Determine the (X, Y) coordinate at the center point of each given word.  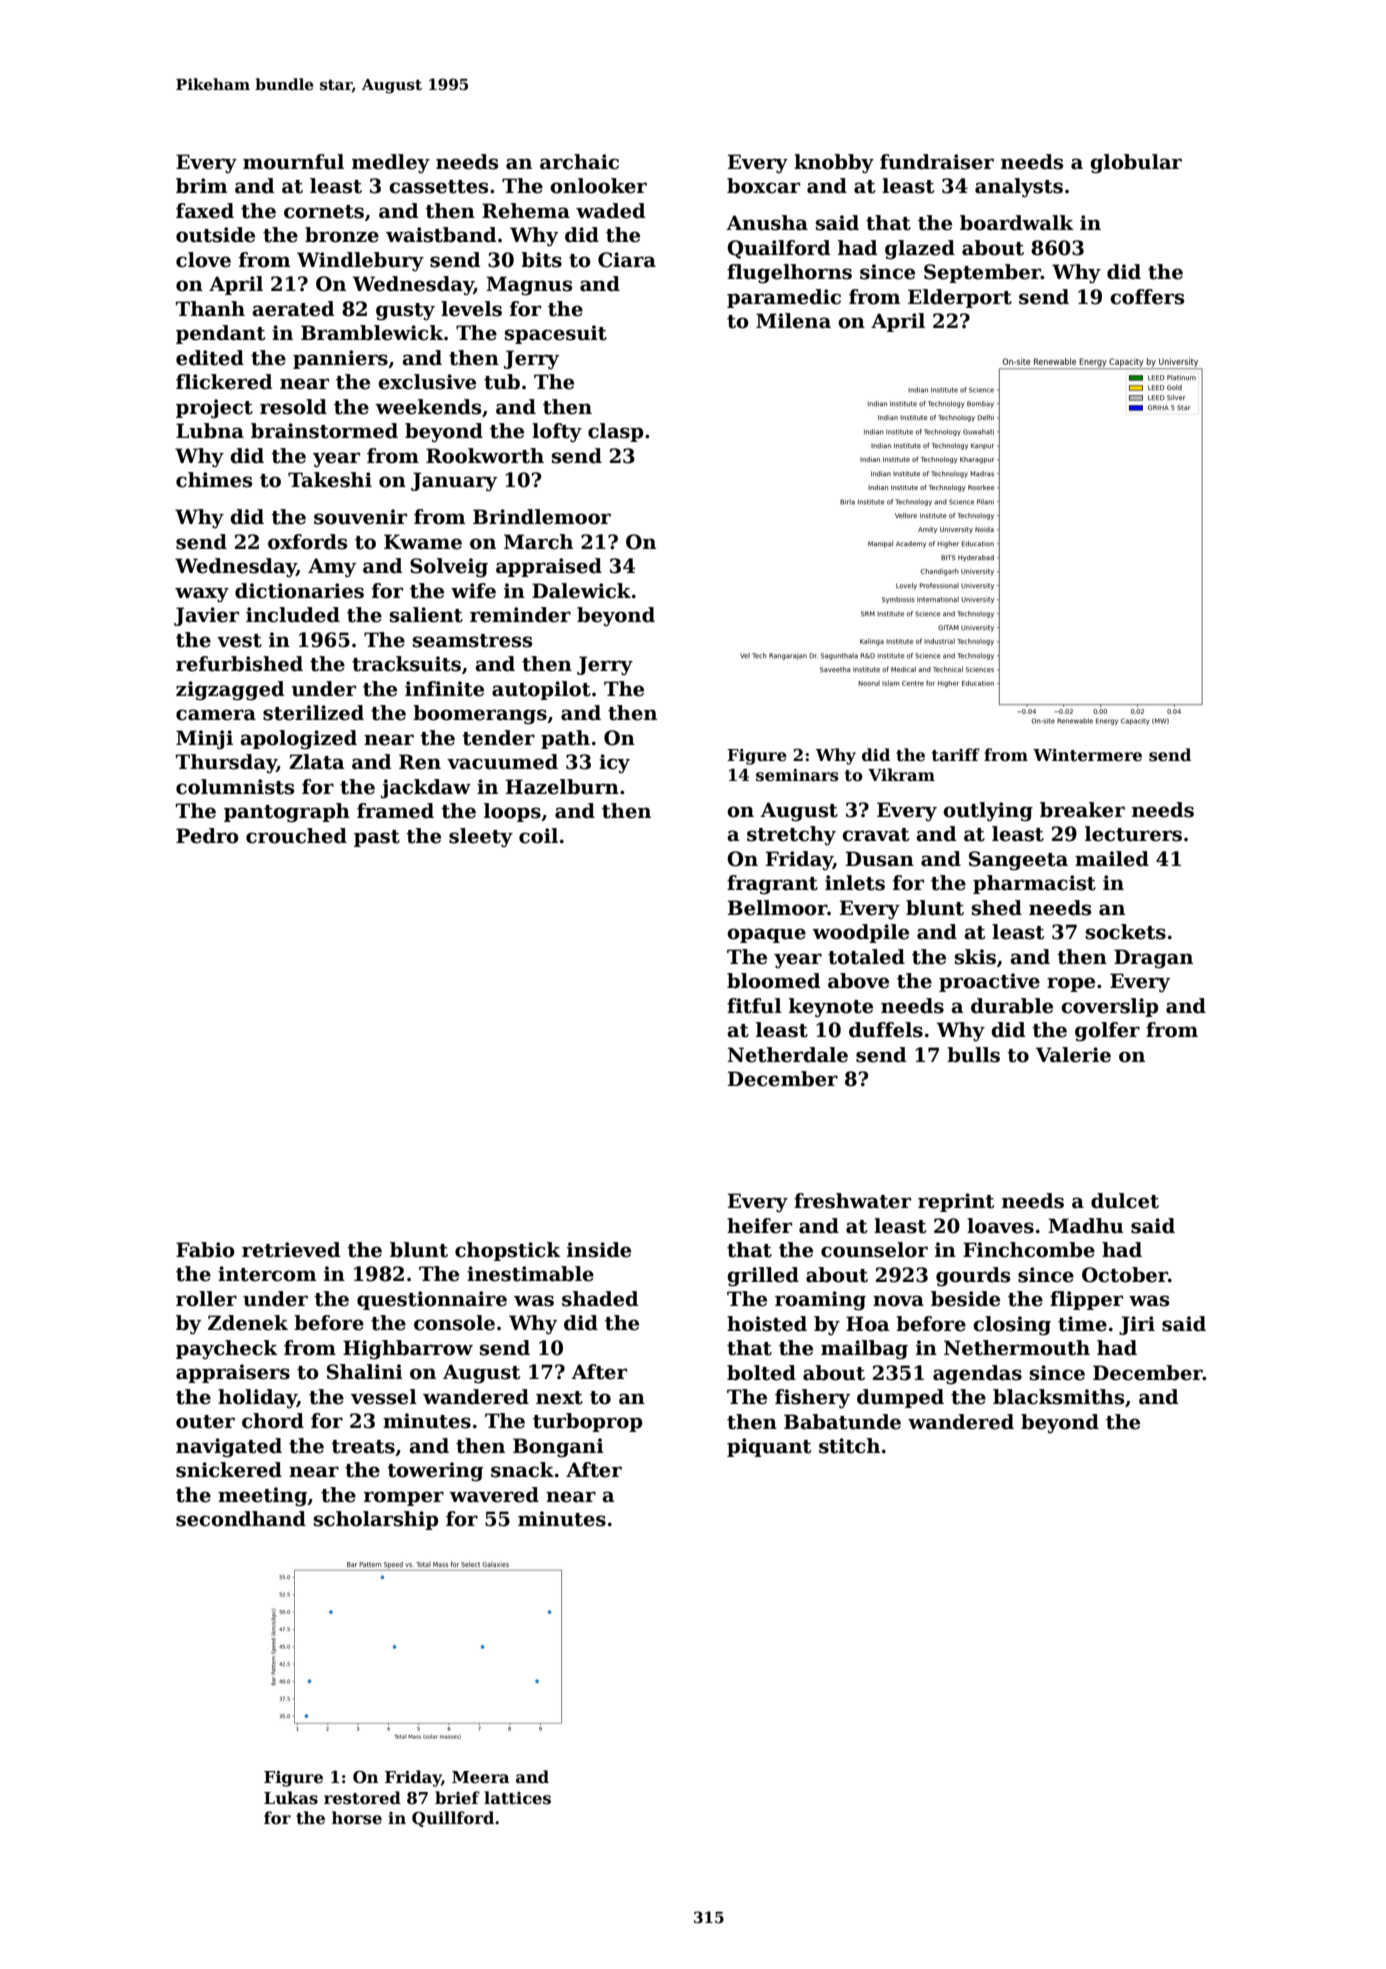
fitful (754, 1006)
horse (357, 1818)
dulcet (1125, 1201)
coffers (1147, 297)
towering (435, 1471)
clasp (615, 432)
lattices (517, 1798)
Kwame (423, 542)
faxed (205, 211)
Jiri (1137, 1325)
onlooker (598, 186)
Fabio (205, 1250)
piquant (769, 1447)
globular (1136, 163)
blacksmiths (1058, 1397)
